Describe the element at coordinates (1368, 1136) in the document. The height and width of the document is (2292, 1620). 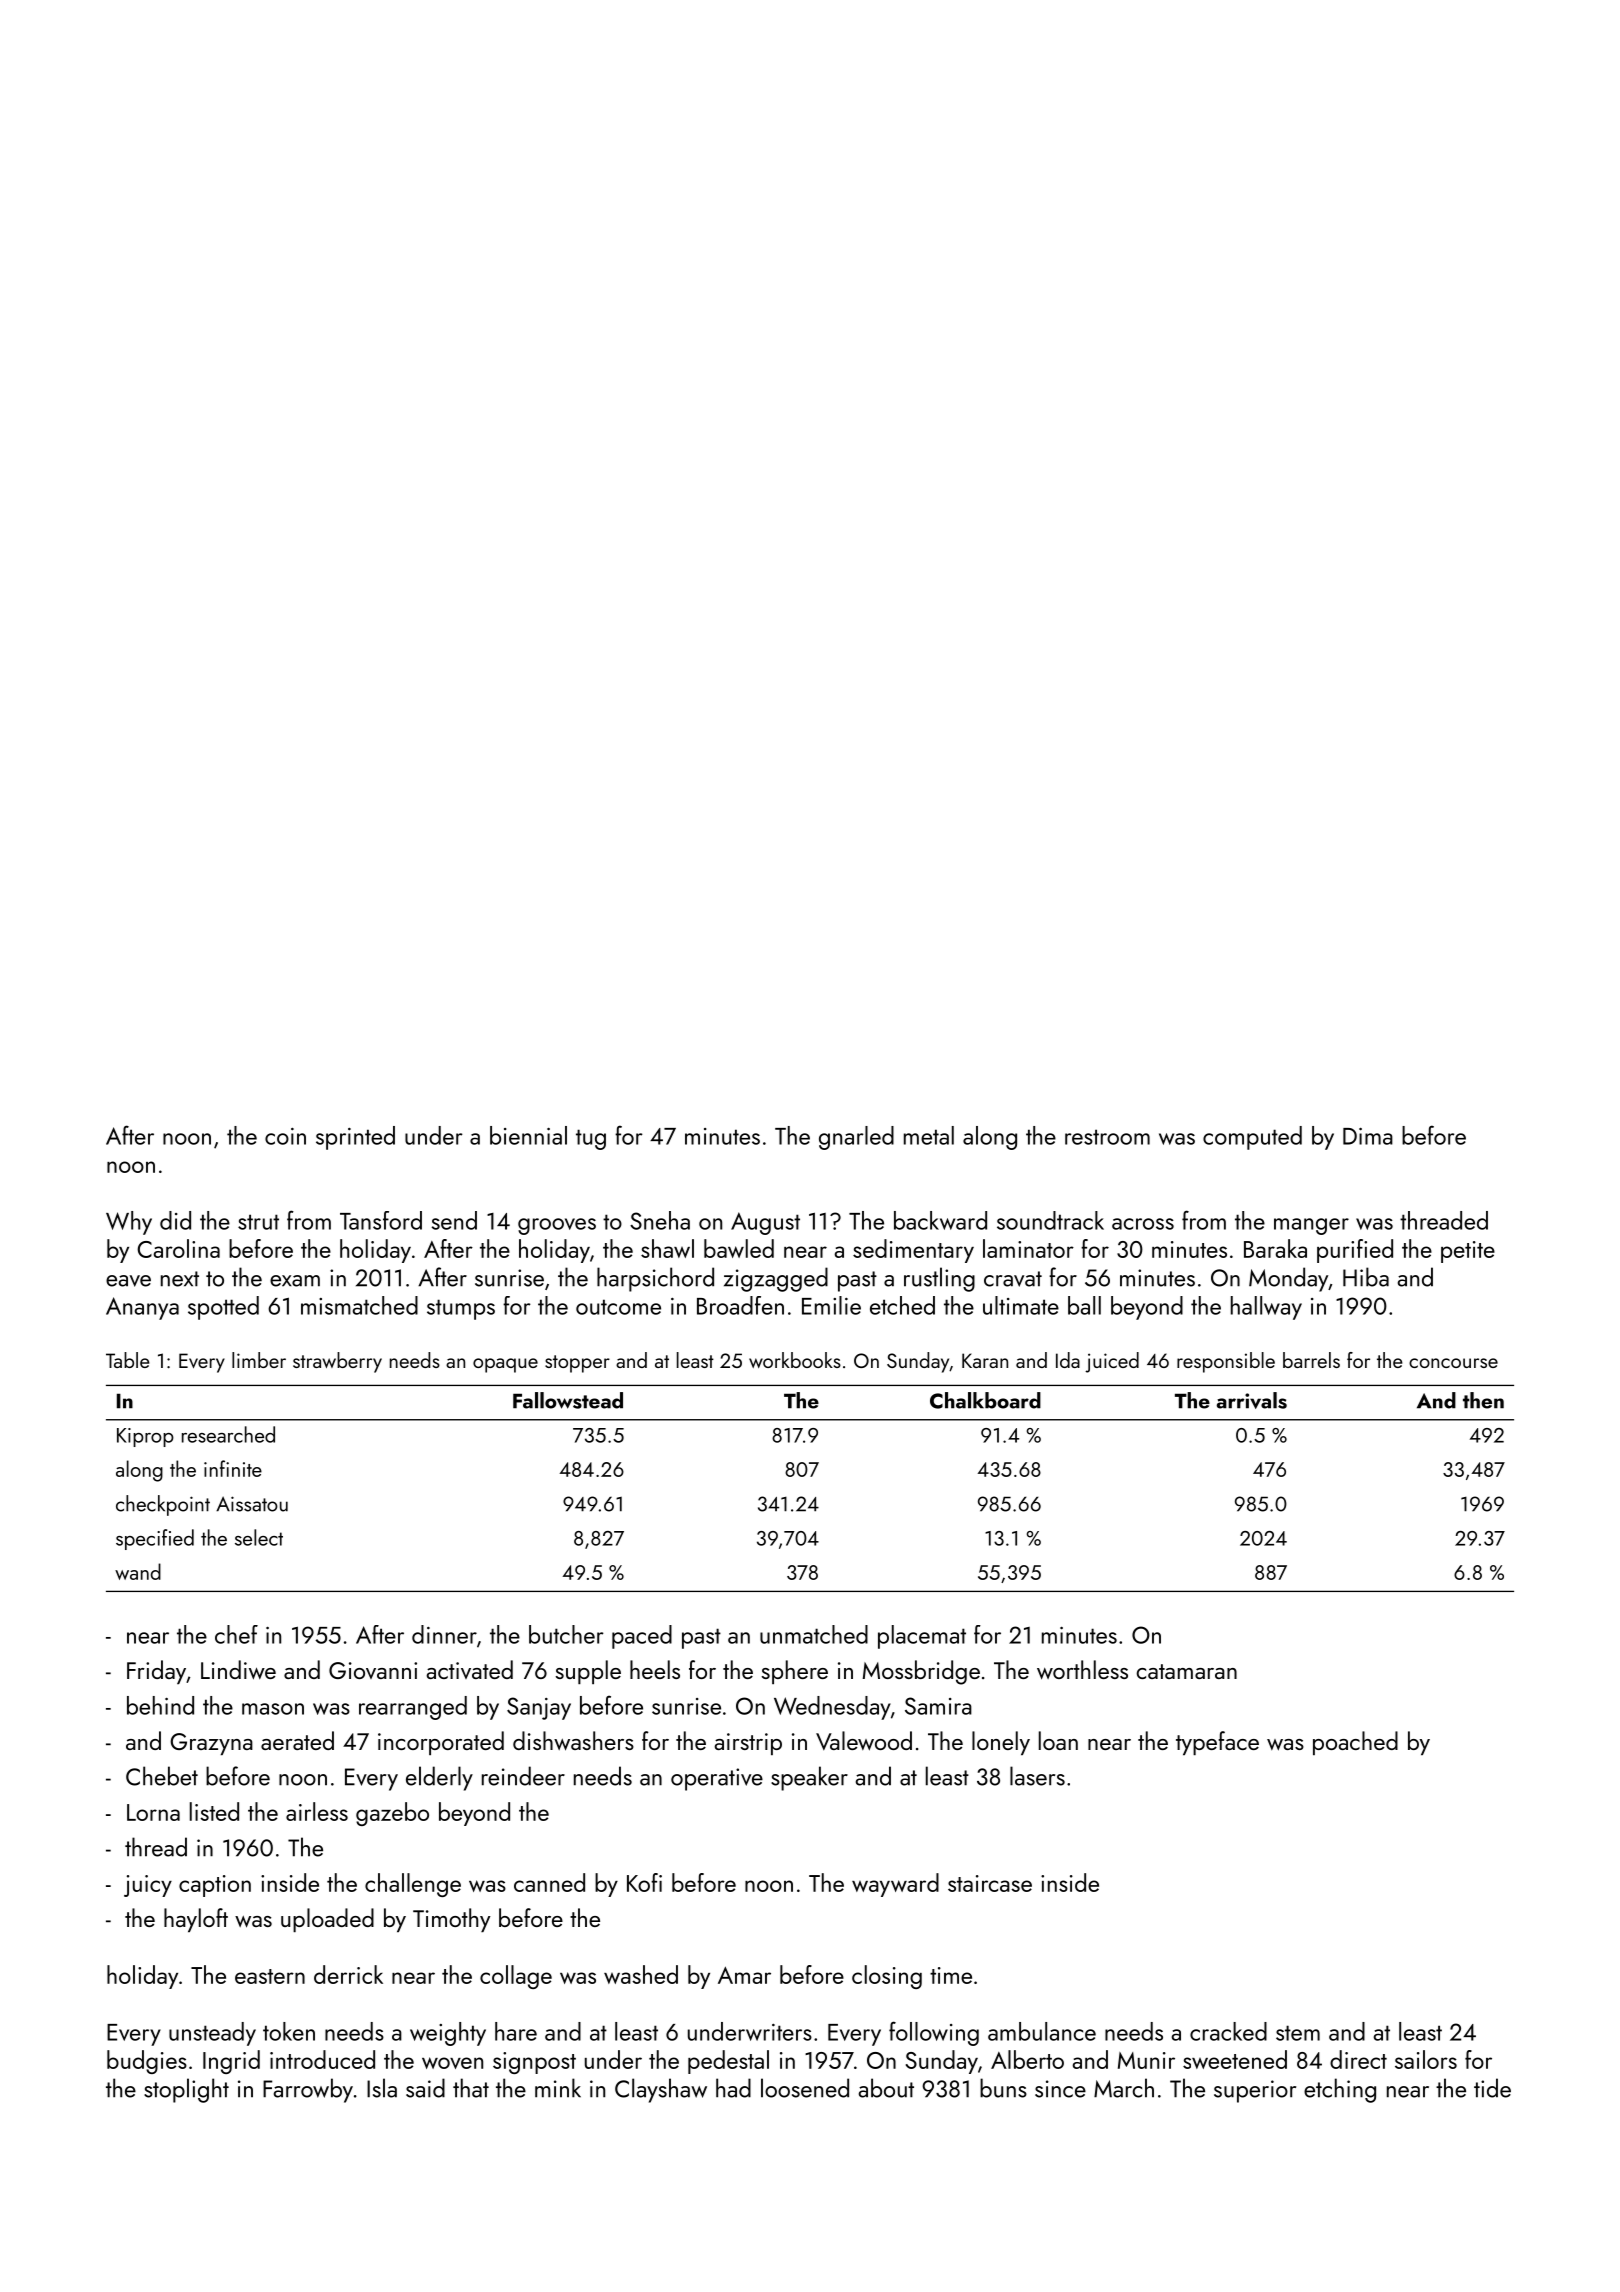
I see `Dima` at that location.
